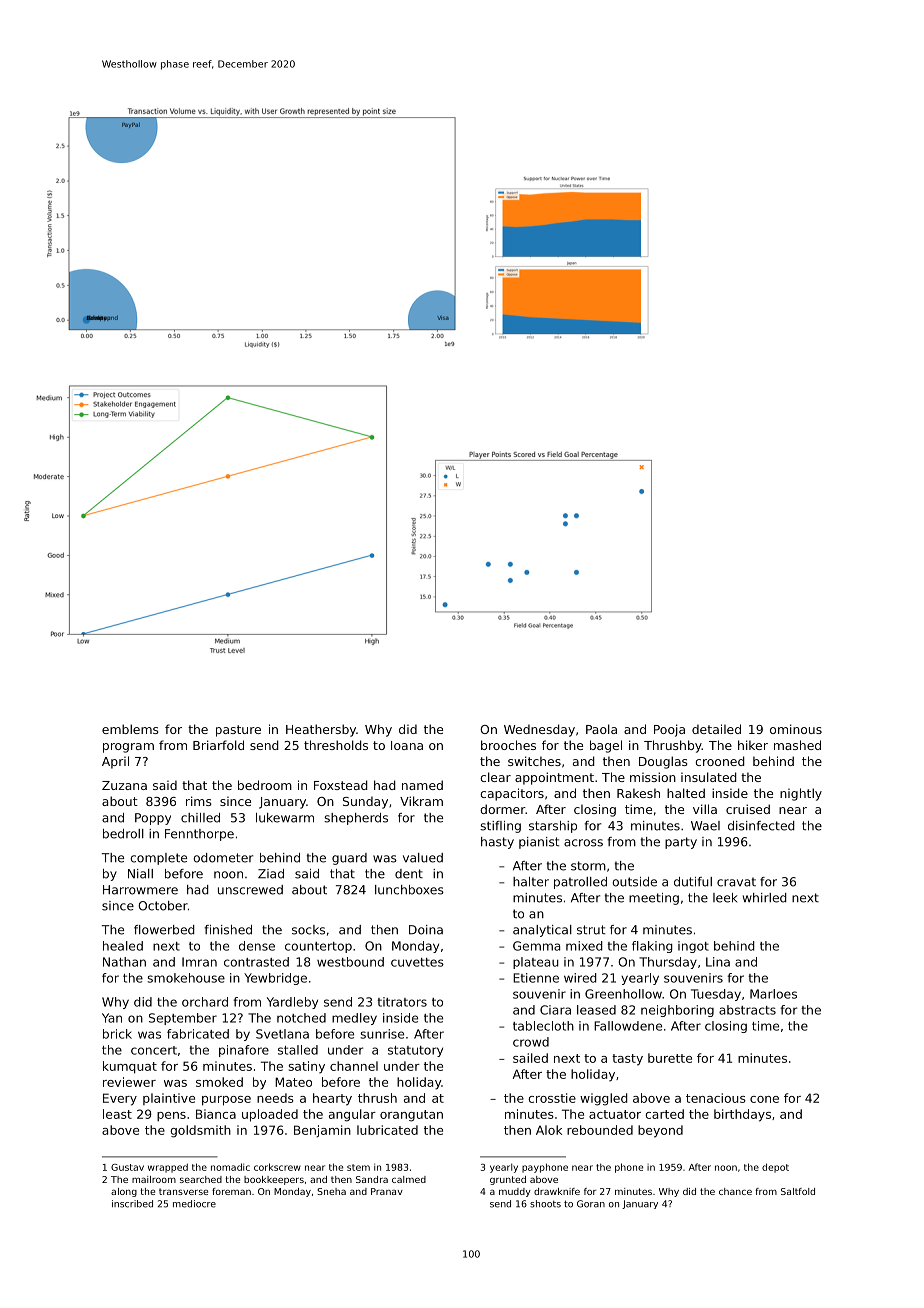  I want to click on Ioana, so click(407, 745).
